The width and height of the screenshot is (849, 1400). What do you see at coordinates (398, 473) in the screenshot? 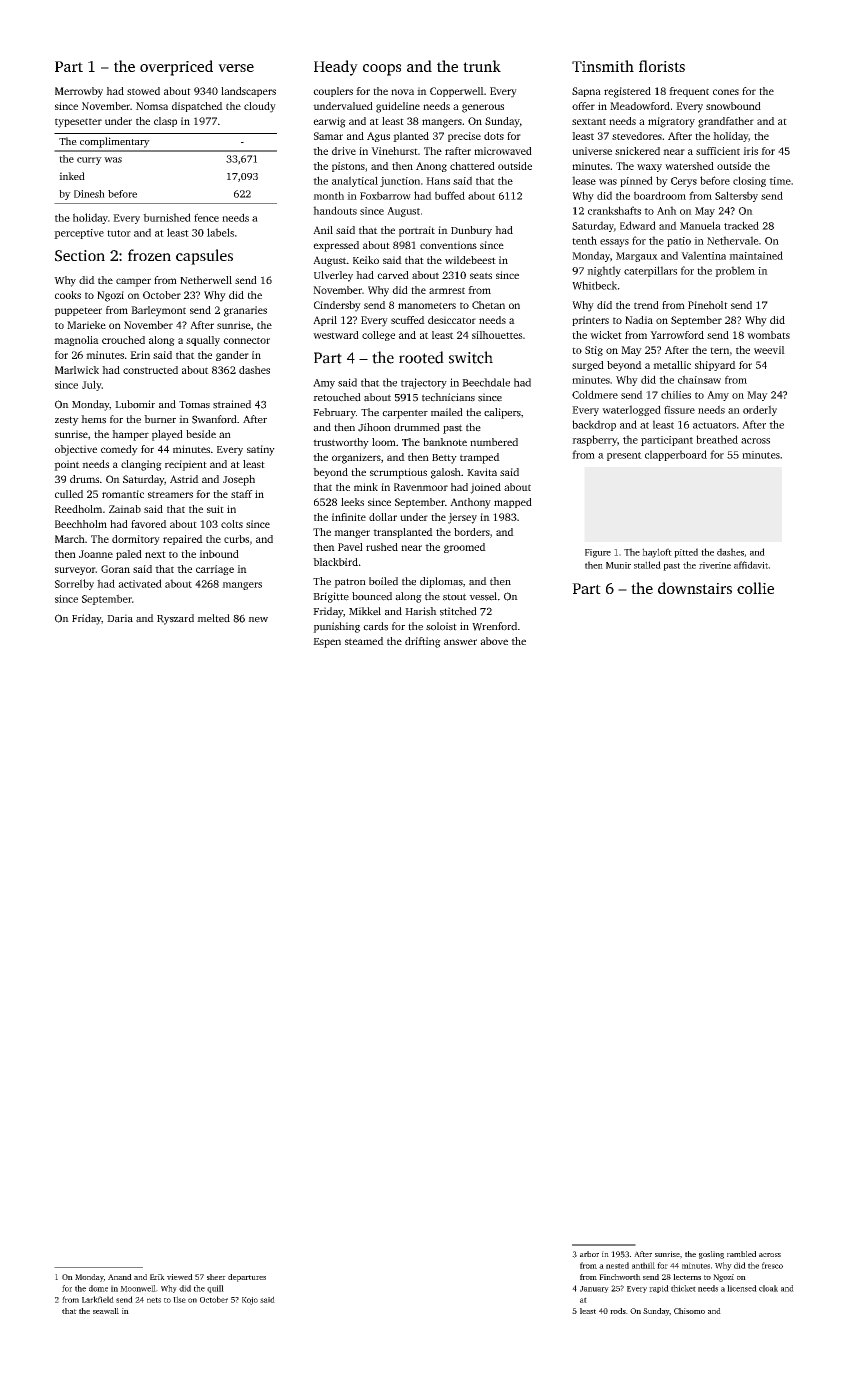
I see `scrumptious` at bounding box center [398, 473].
